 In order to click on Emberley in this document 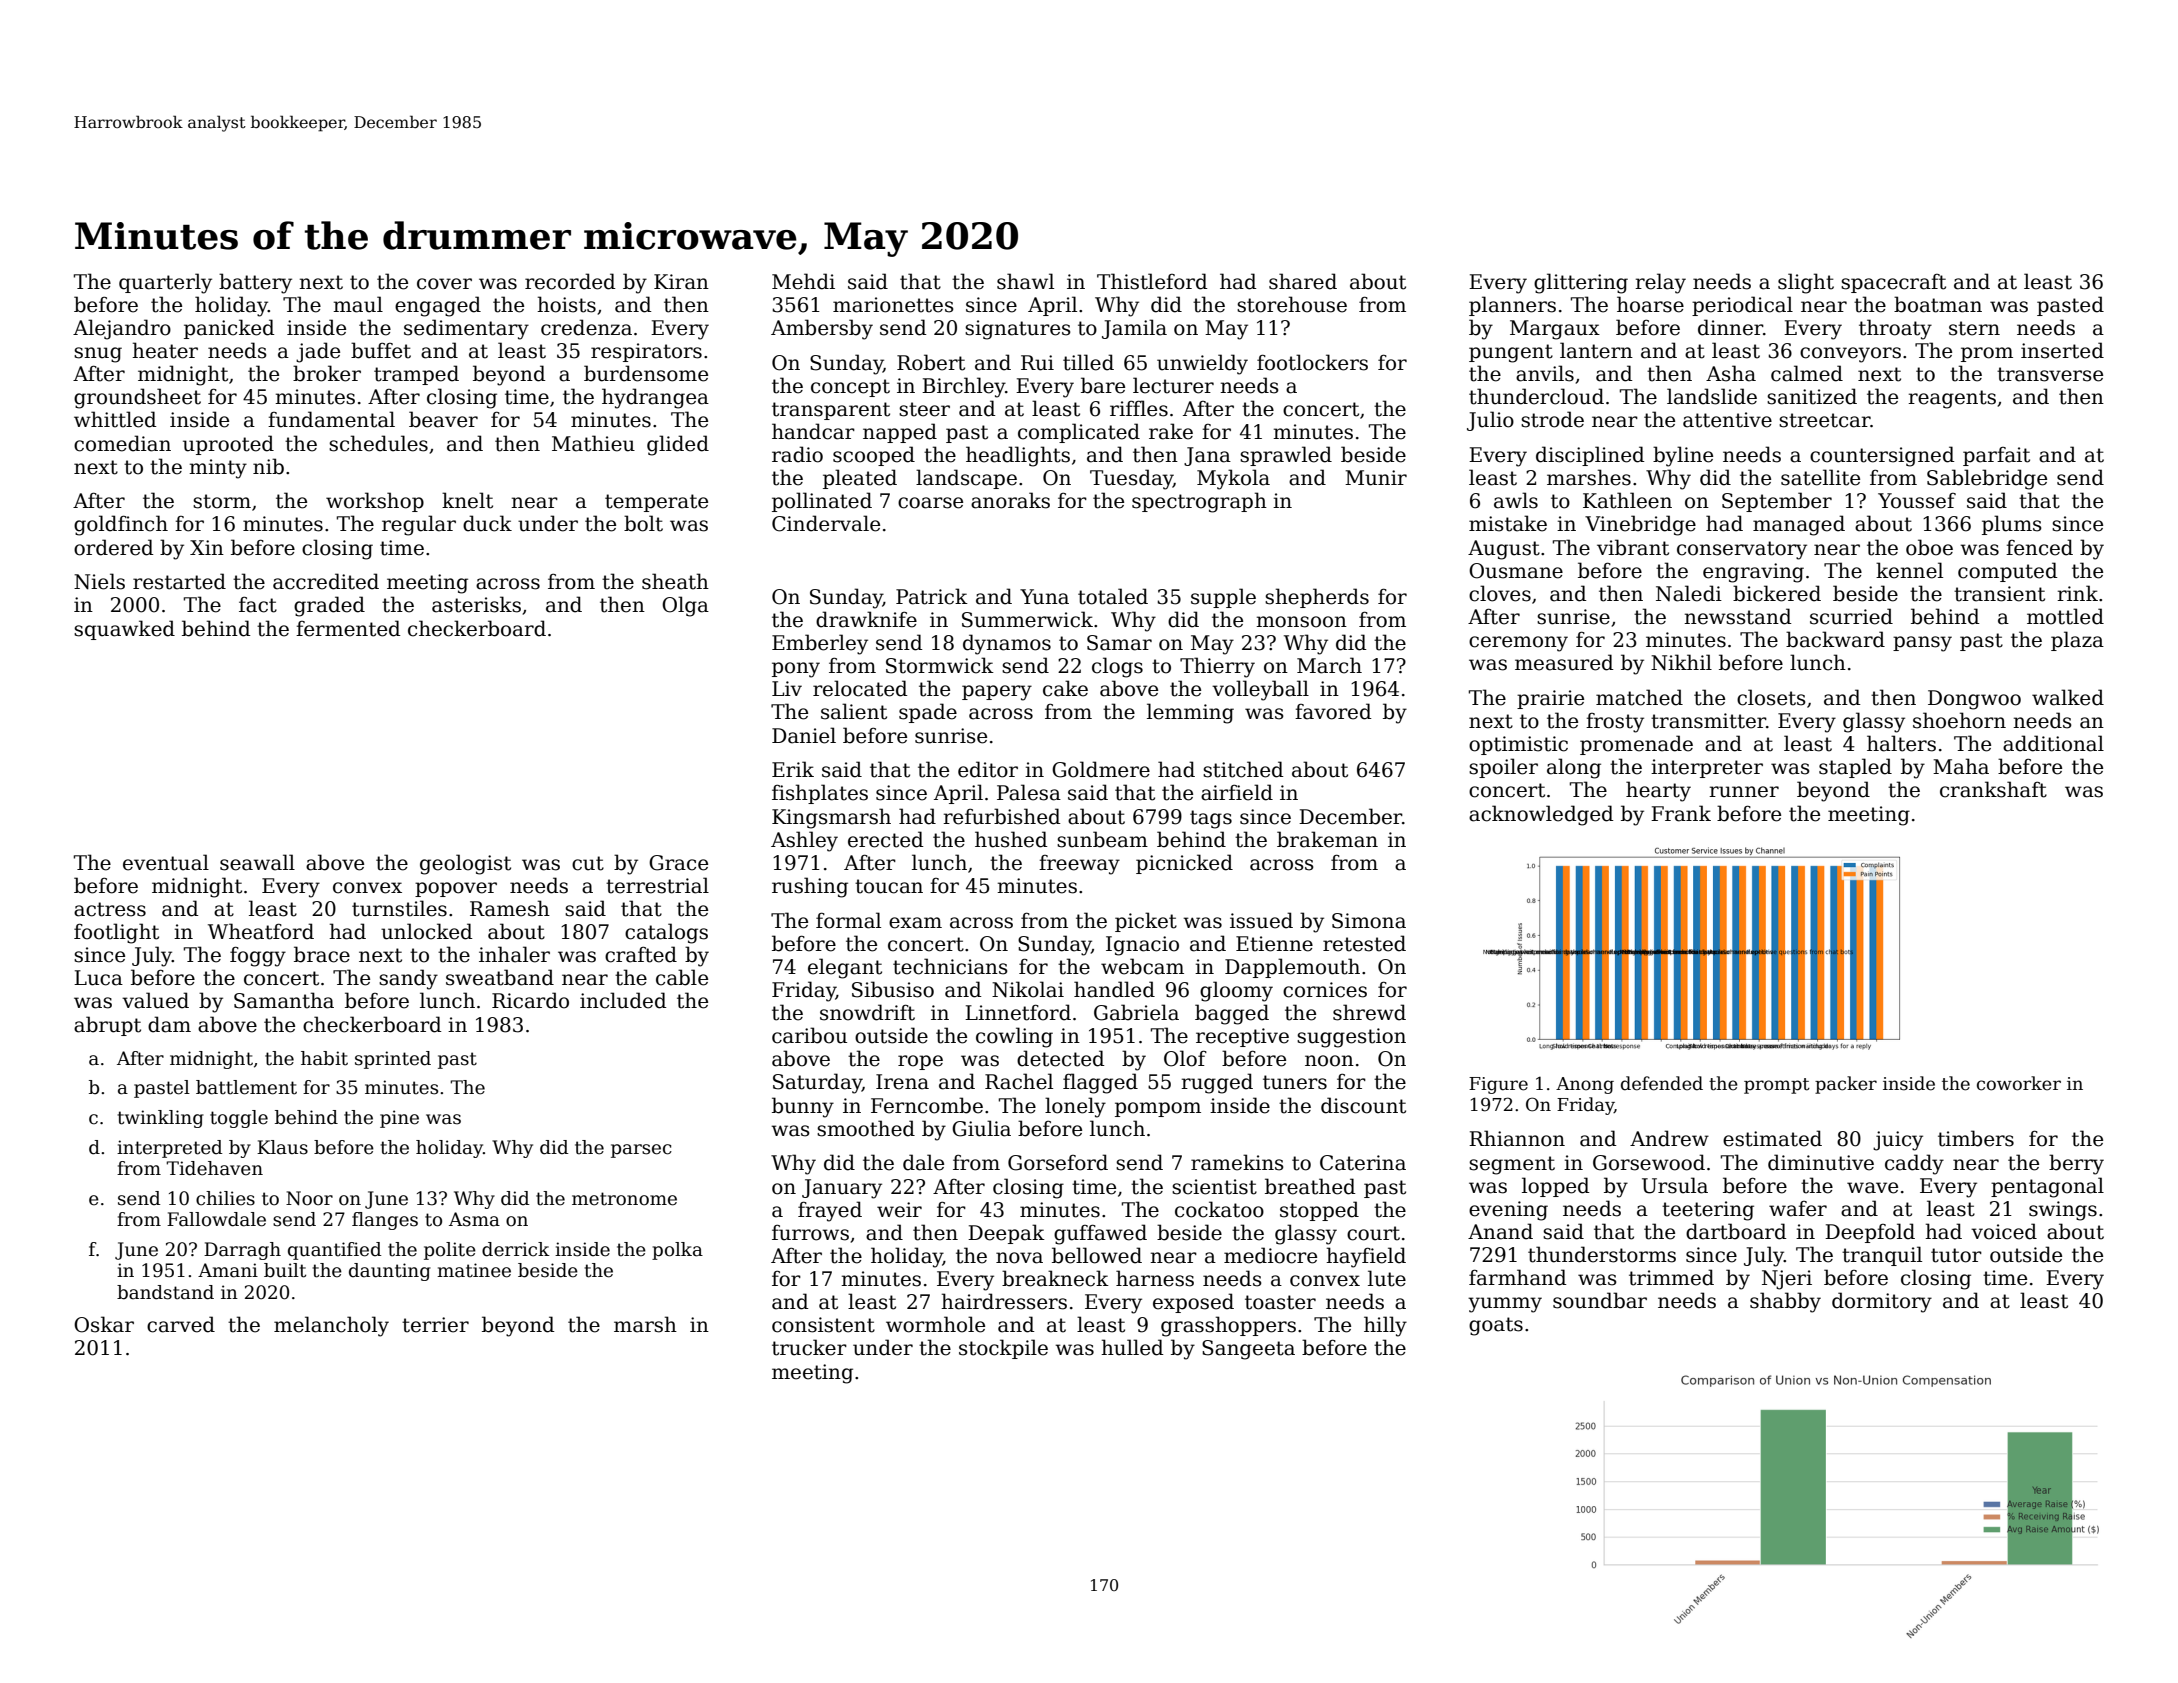, I will do `click(820, 644)`.
